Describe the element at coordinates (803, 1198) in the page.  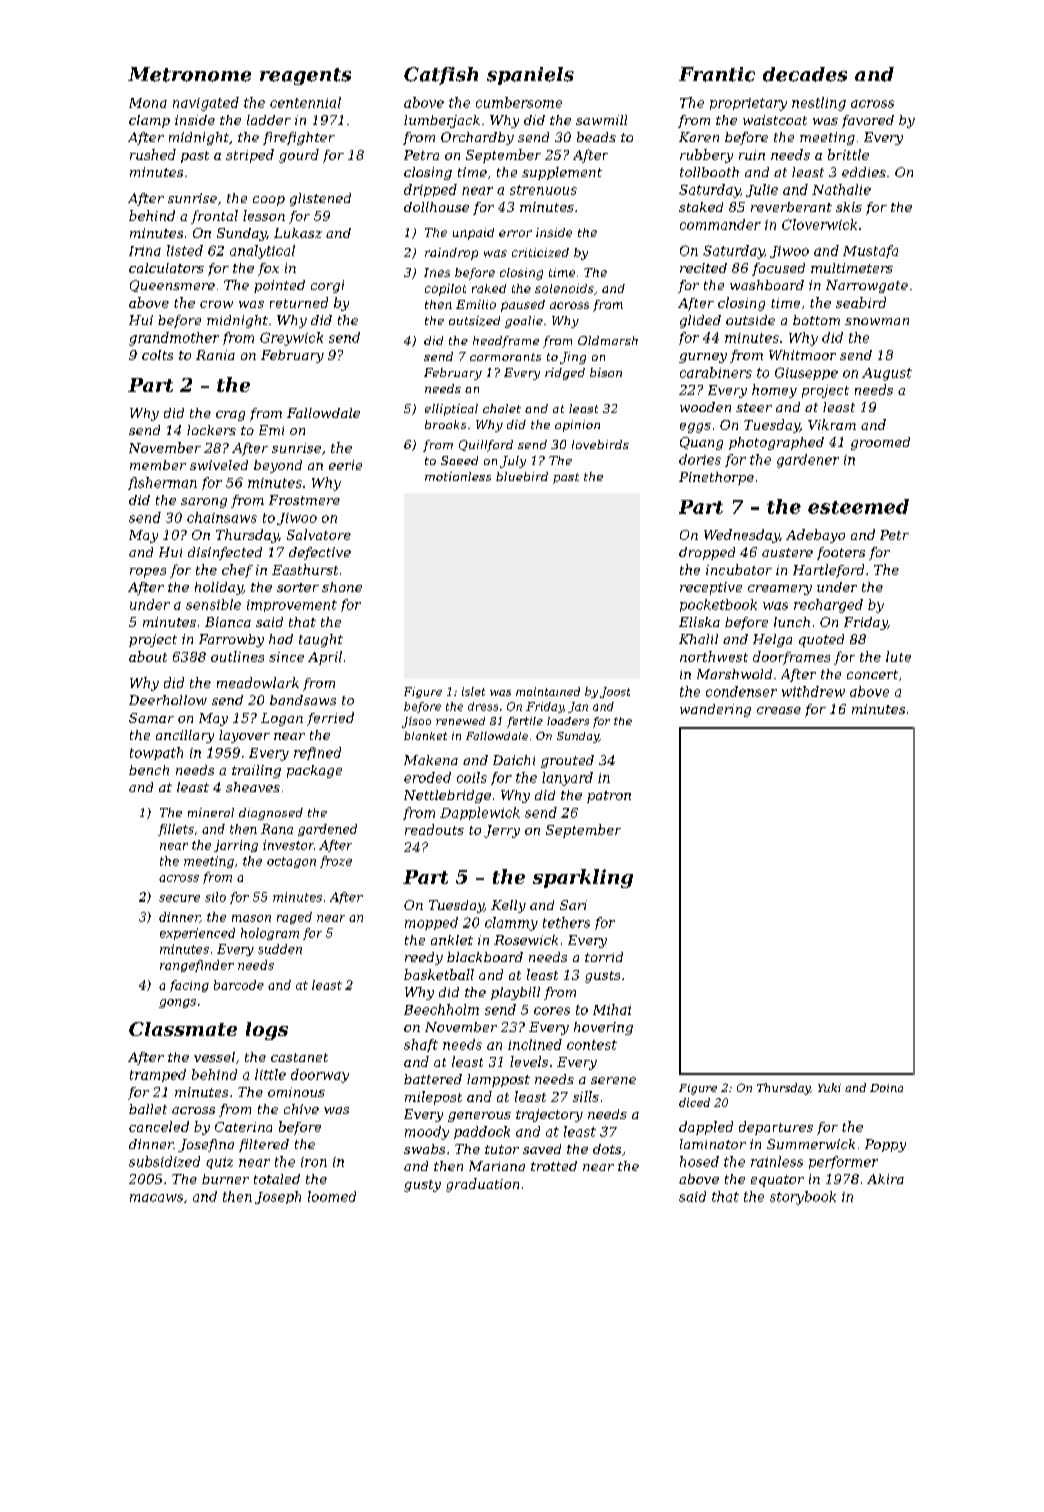
I see `storybook` at that location.
